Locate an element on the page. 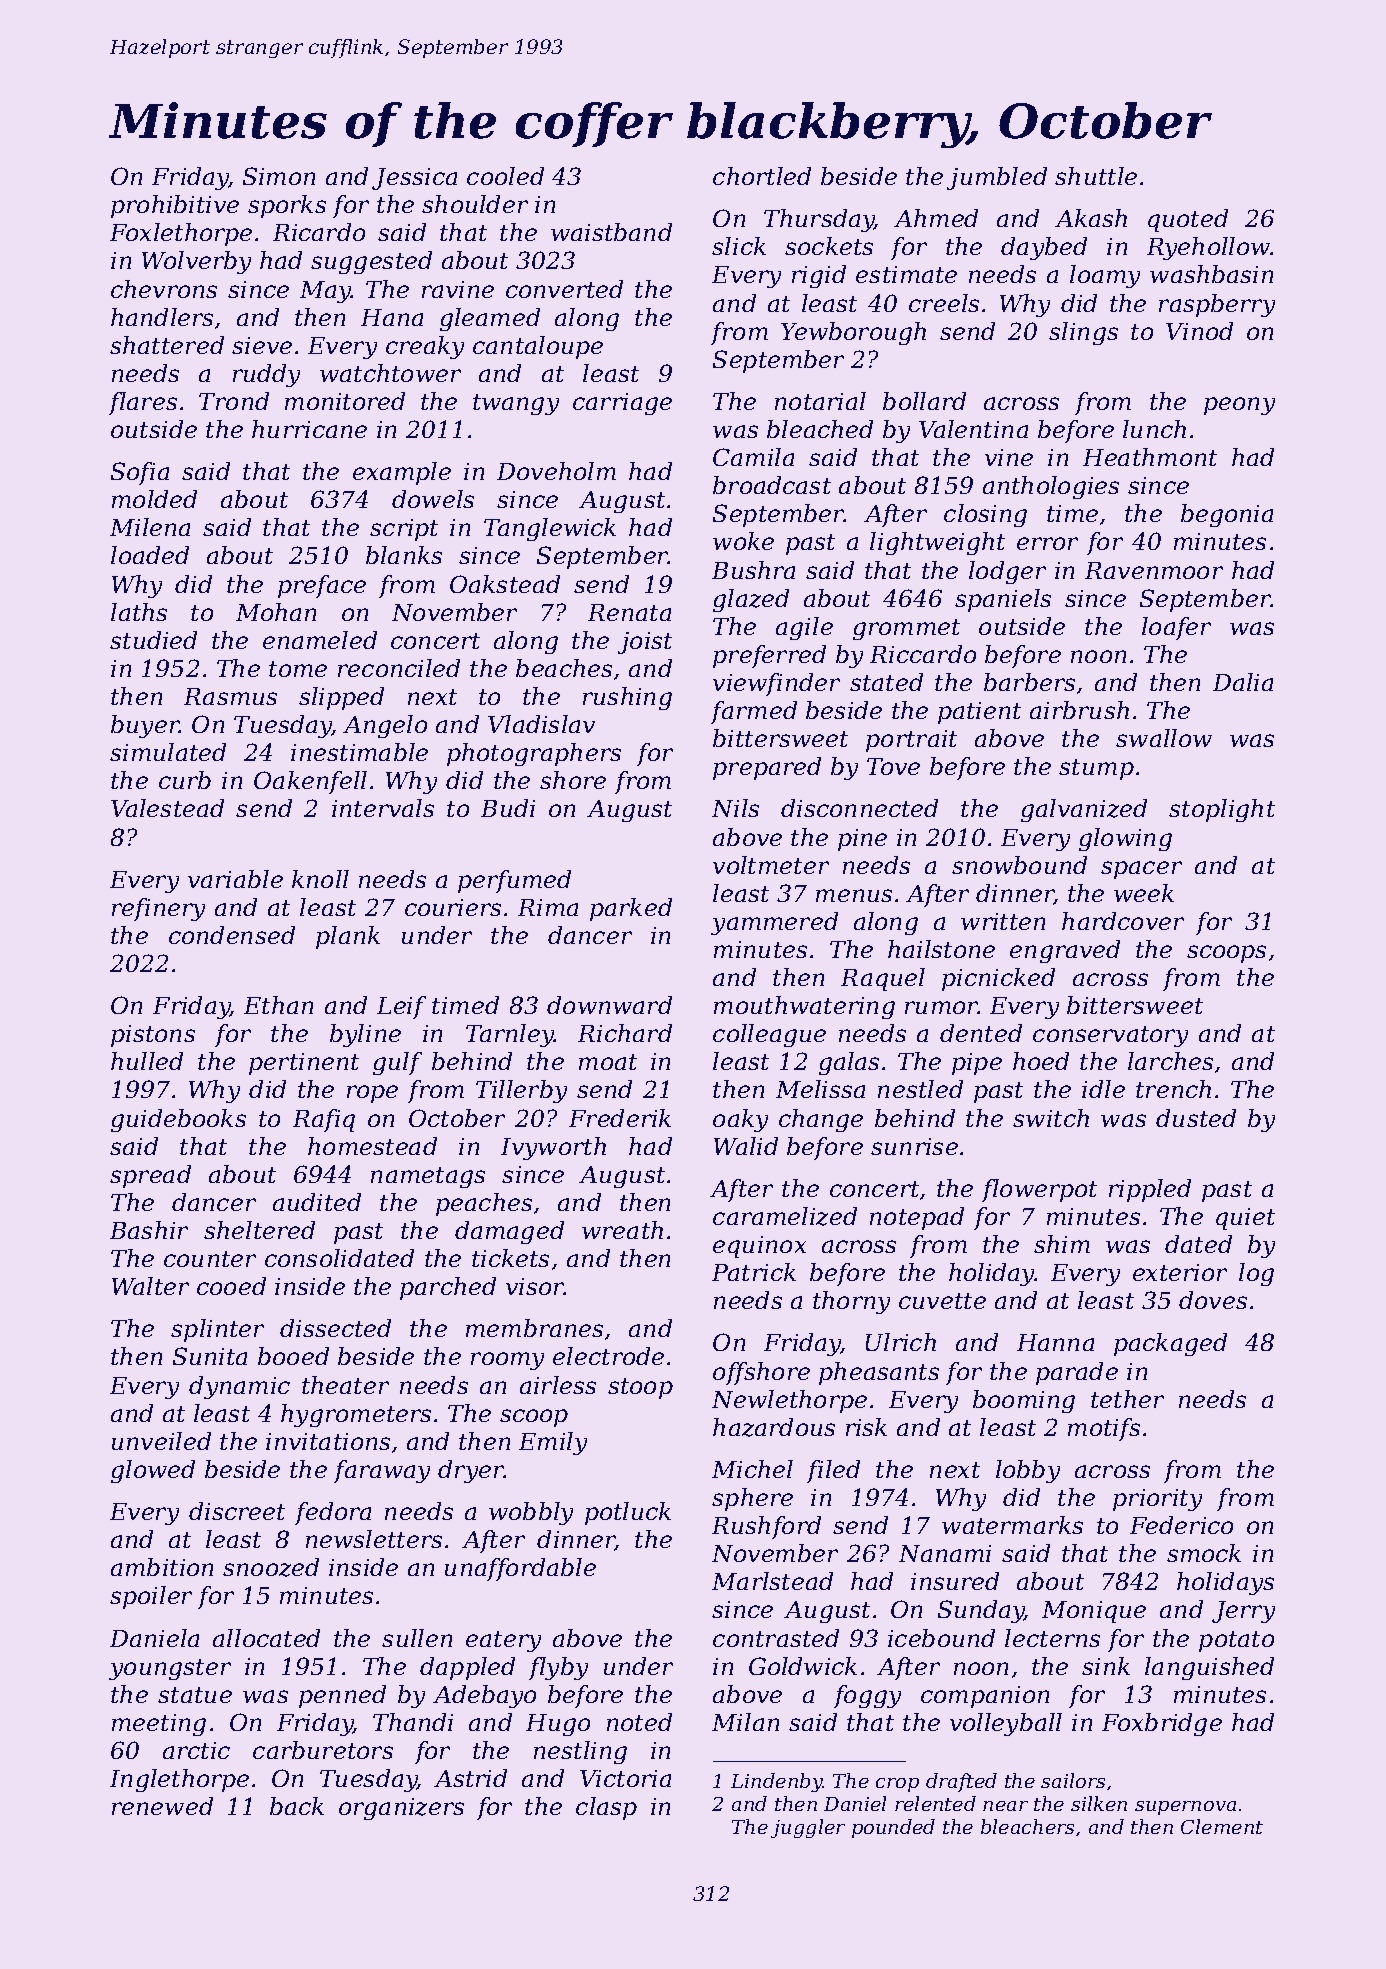 The image size is (1386, 1969). renewed is located at coordinates (162, 1806).
